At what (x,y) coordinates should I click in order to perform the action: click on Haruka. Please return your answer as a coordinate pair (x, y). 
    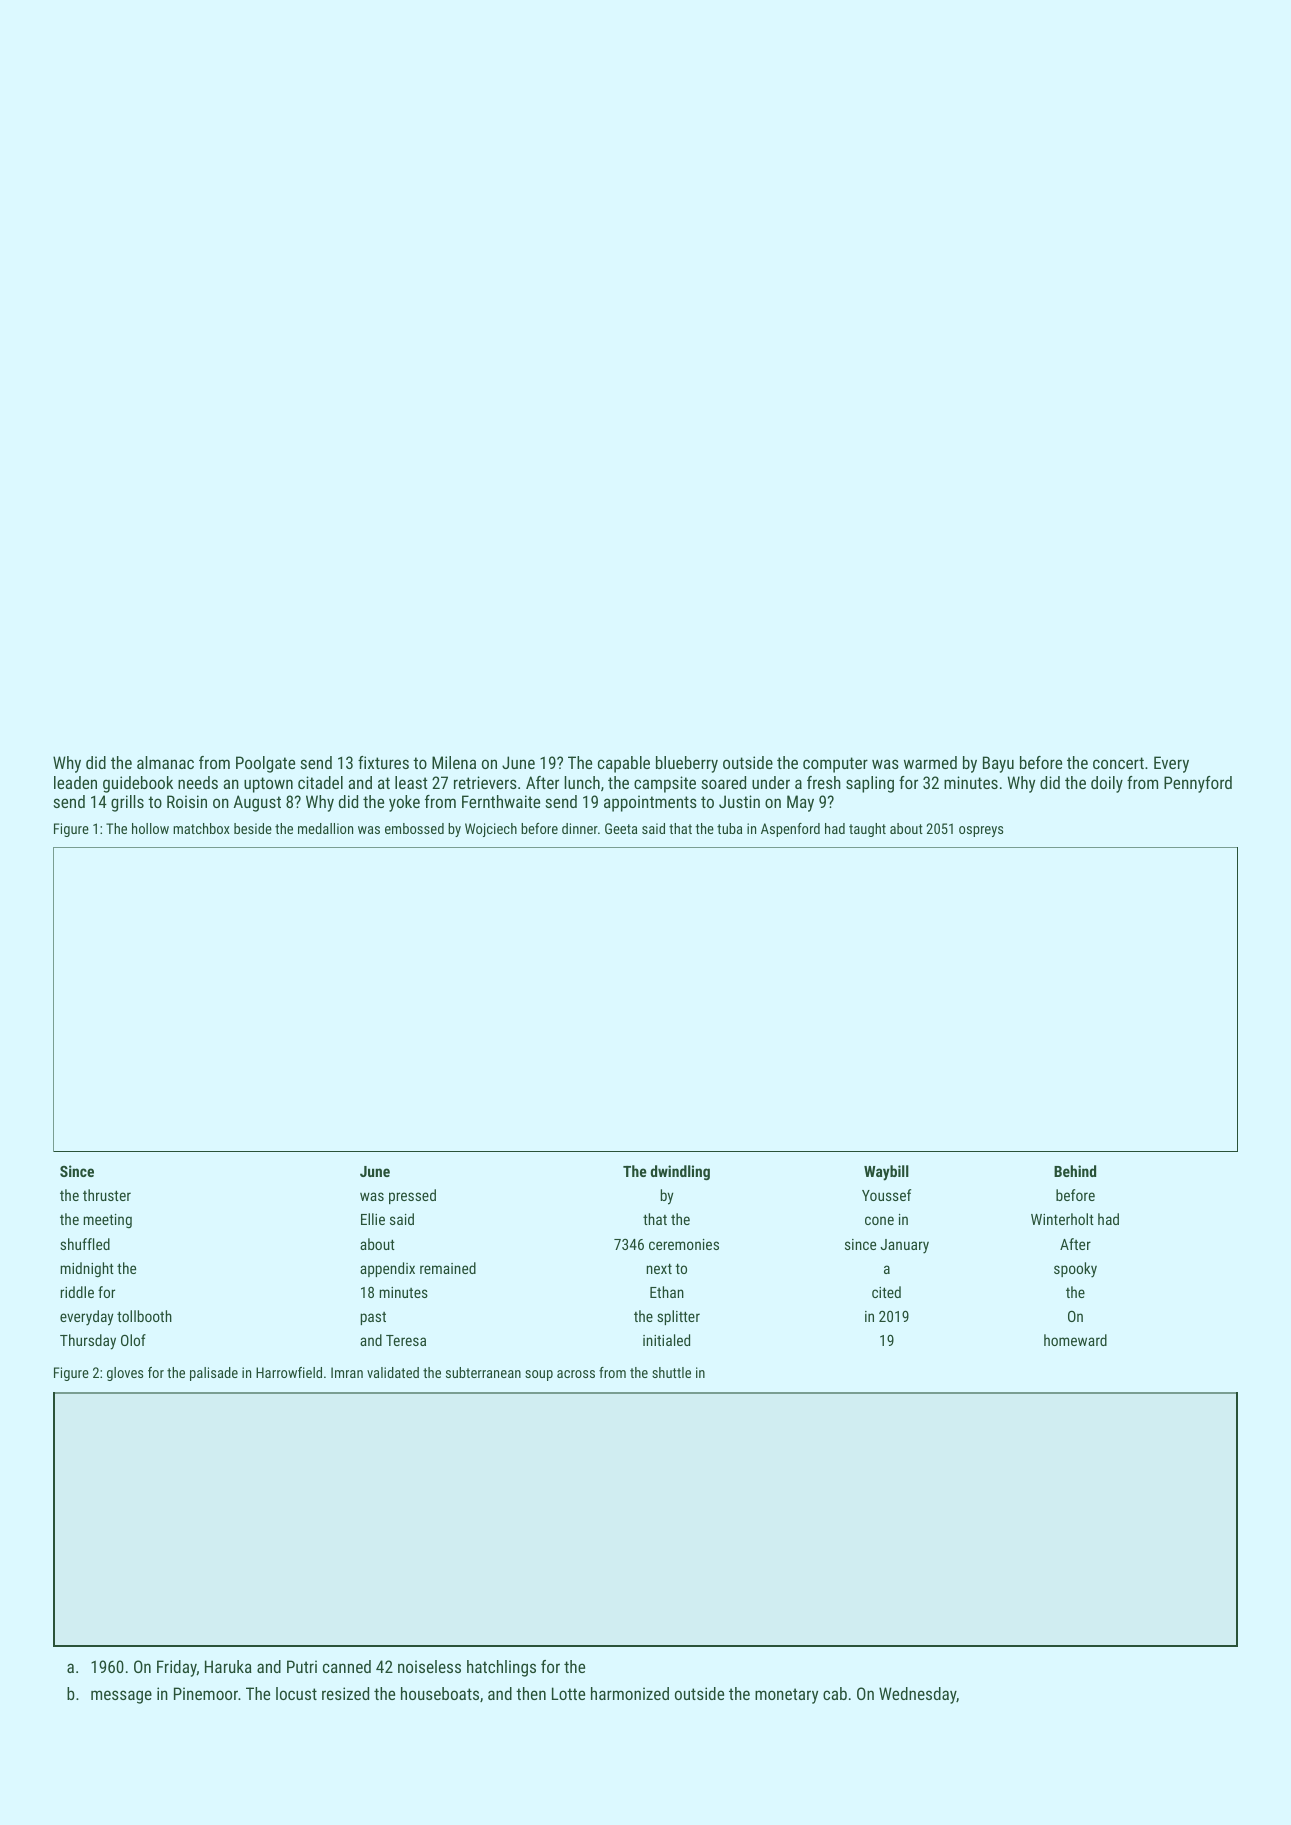
    Looking at the image, I should click on (228, 1666).
